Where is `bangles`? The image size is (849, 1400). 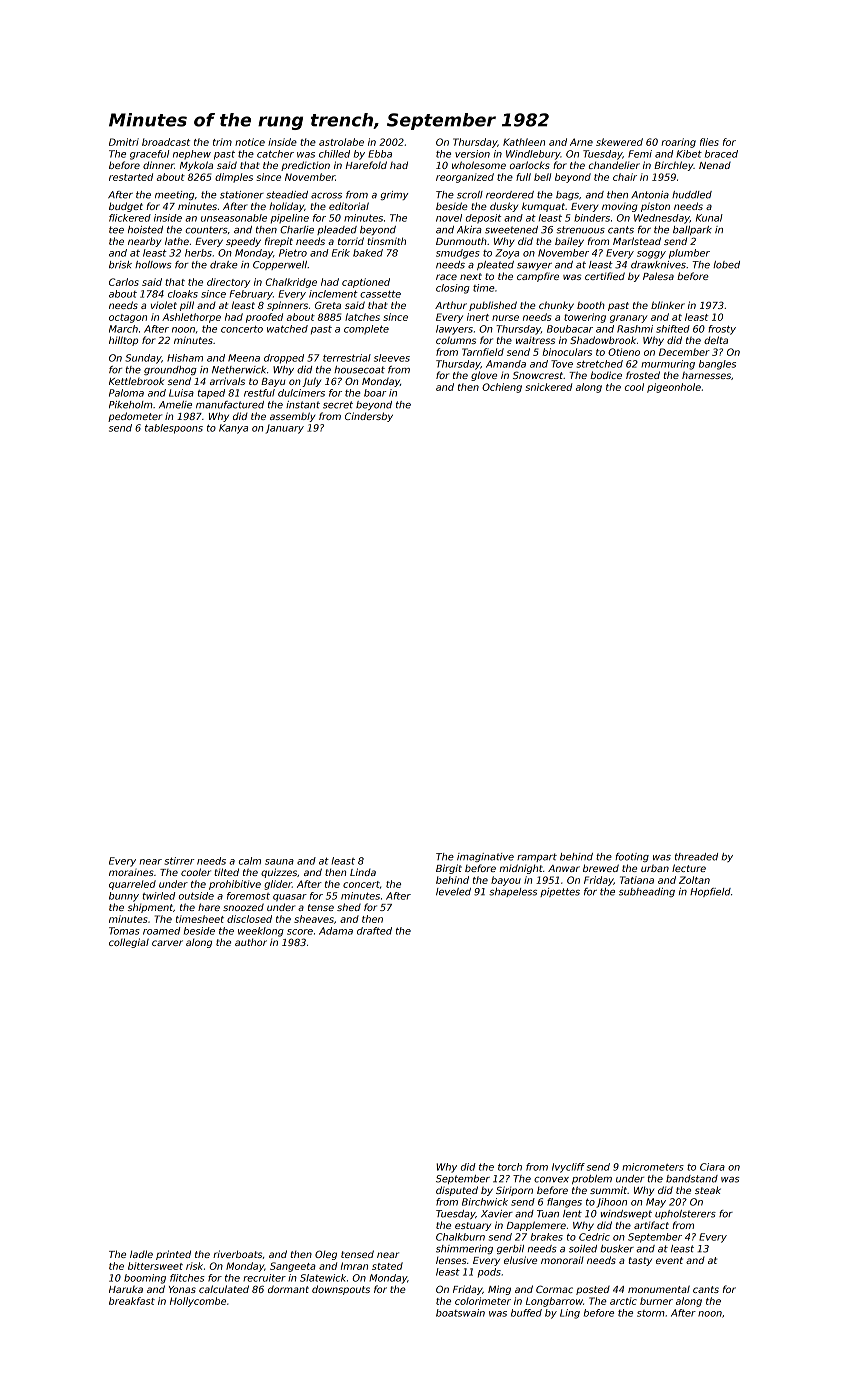 bangles is located at coordinates (717, 365).
